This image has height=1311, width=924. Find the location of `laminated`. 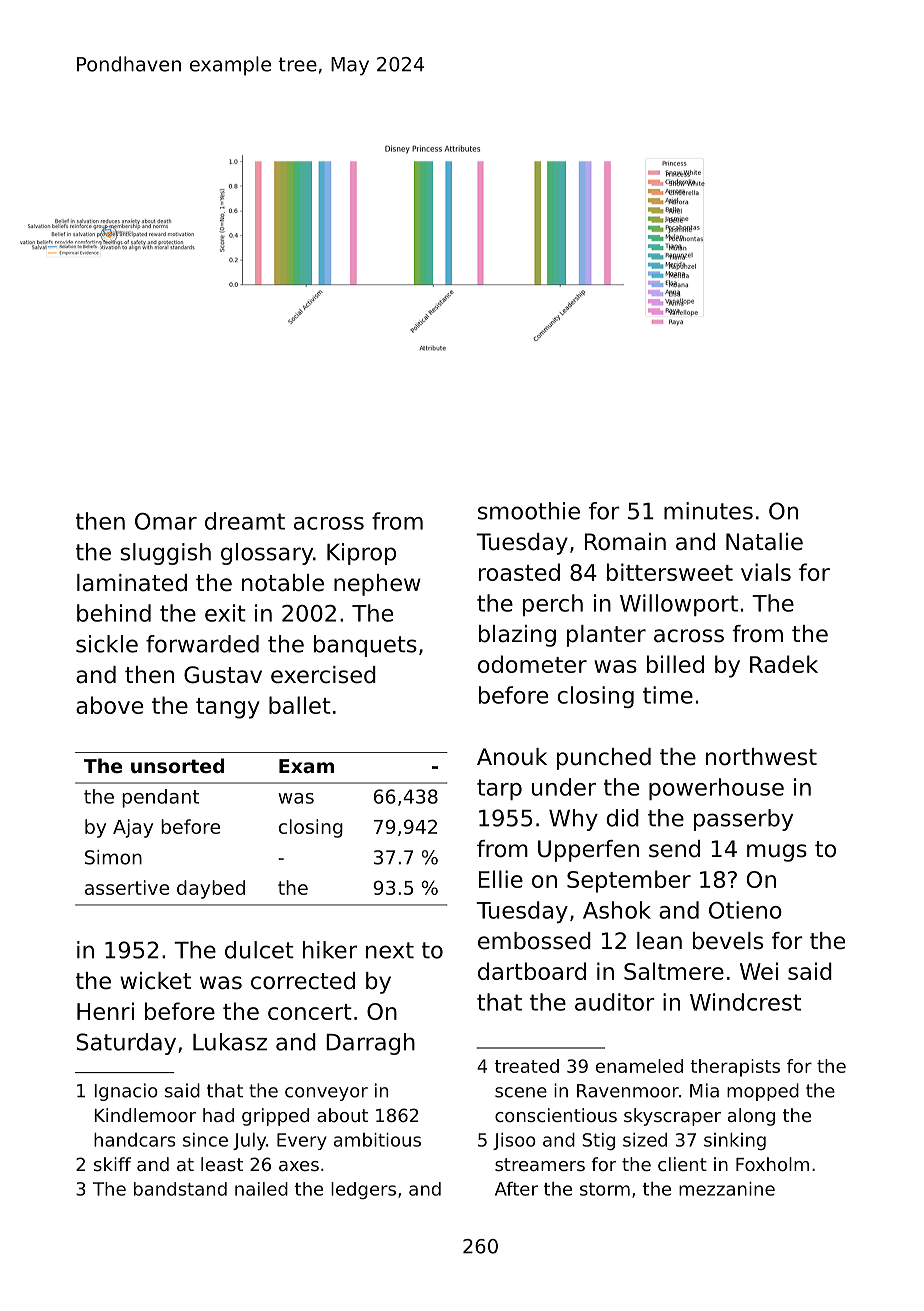

laminated is located at coordinates (132, 583).
